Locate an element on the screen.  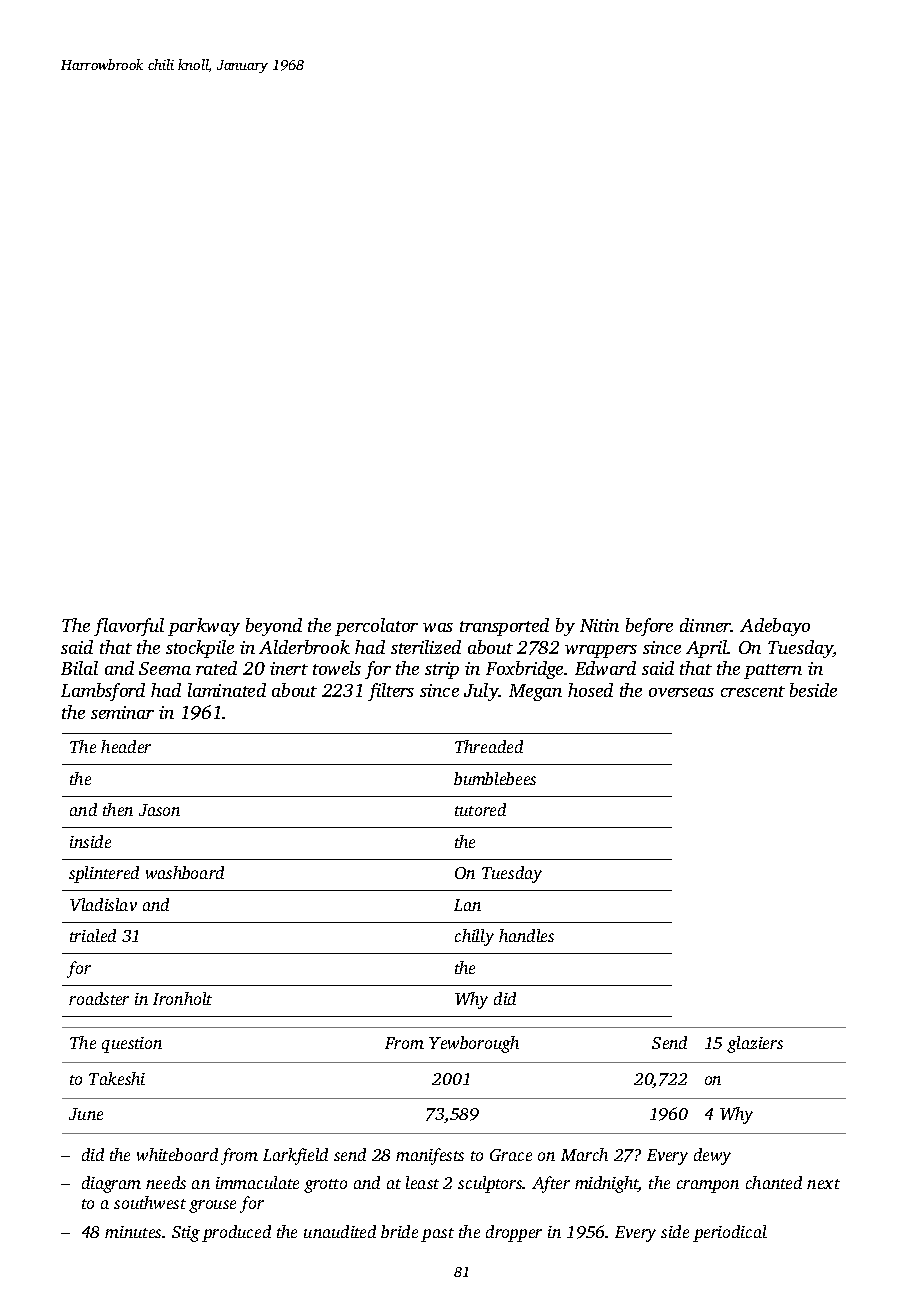
stockpile is located at coordinates (200, 649).
